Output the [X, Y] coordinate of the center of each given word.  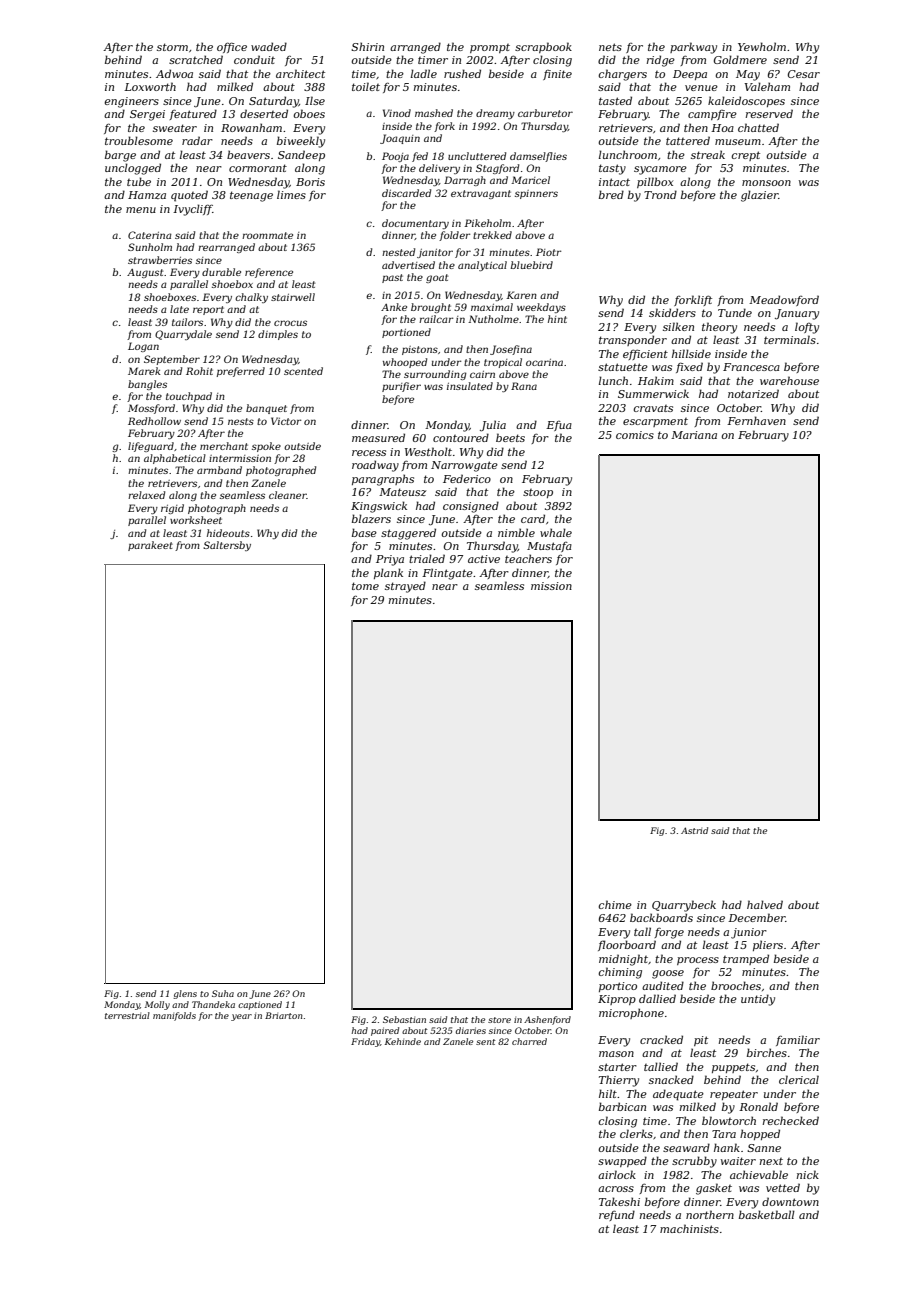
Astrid [694, 830]
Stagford [497, 169]
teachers [528, 558]
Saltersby [227, 546]
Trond [660, 194]
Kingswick [379, 507]
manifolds [174, 1016]
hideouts [228, 533]
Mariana [694, 435]
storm [172, 47]
